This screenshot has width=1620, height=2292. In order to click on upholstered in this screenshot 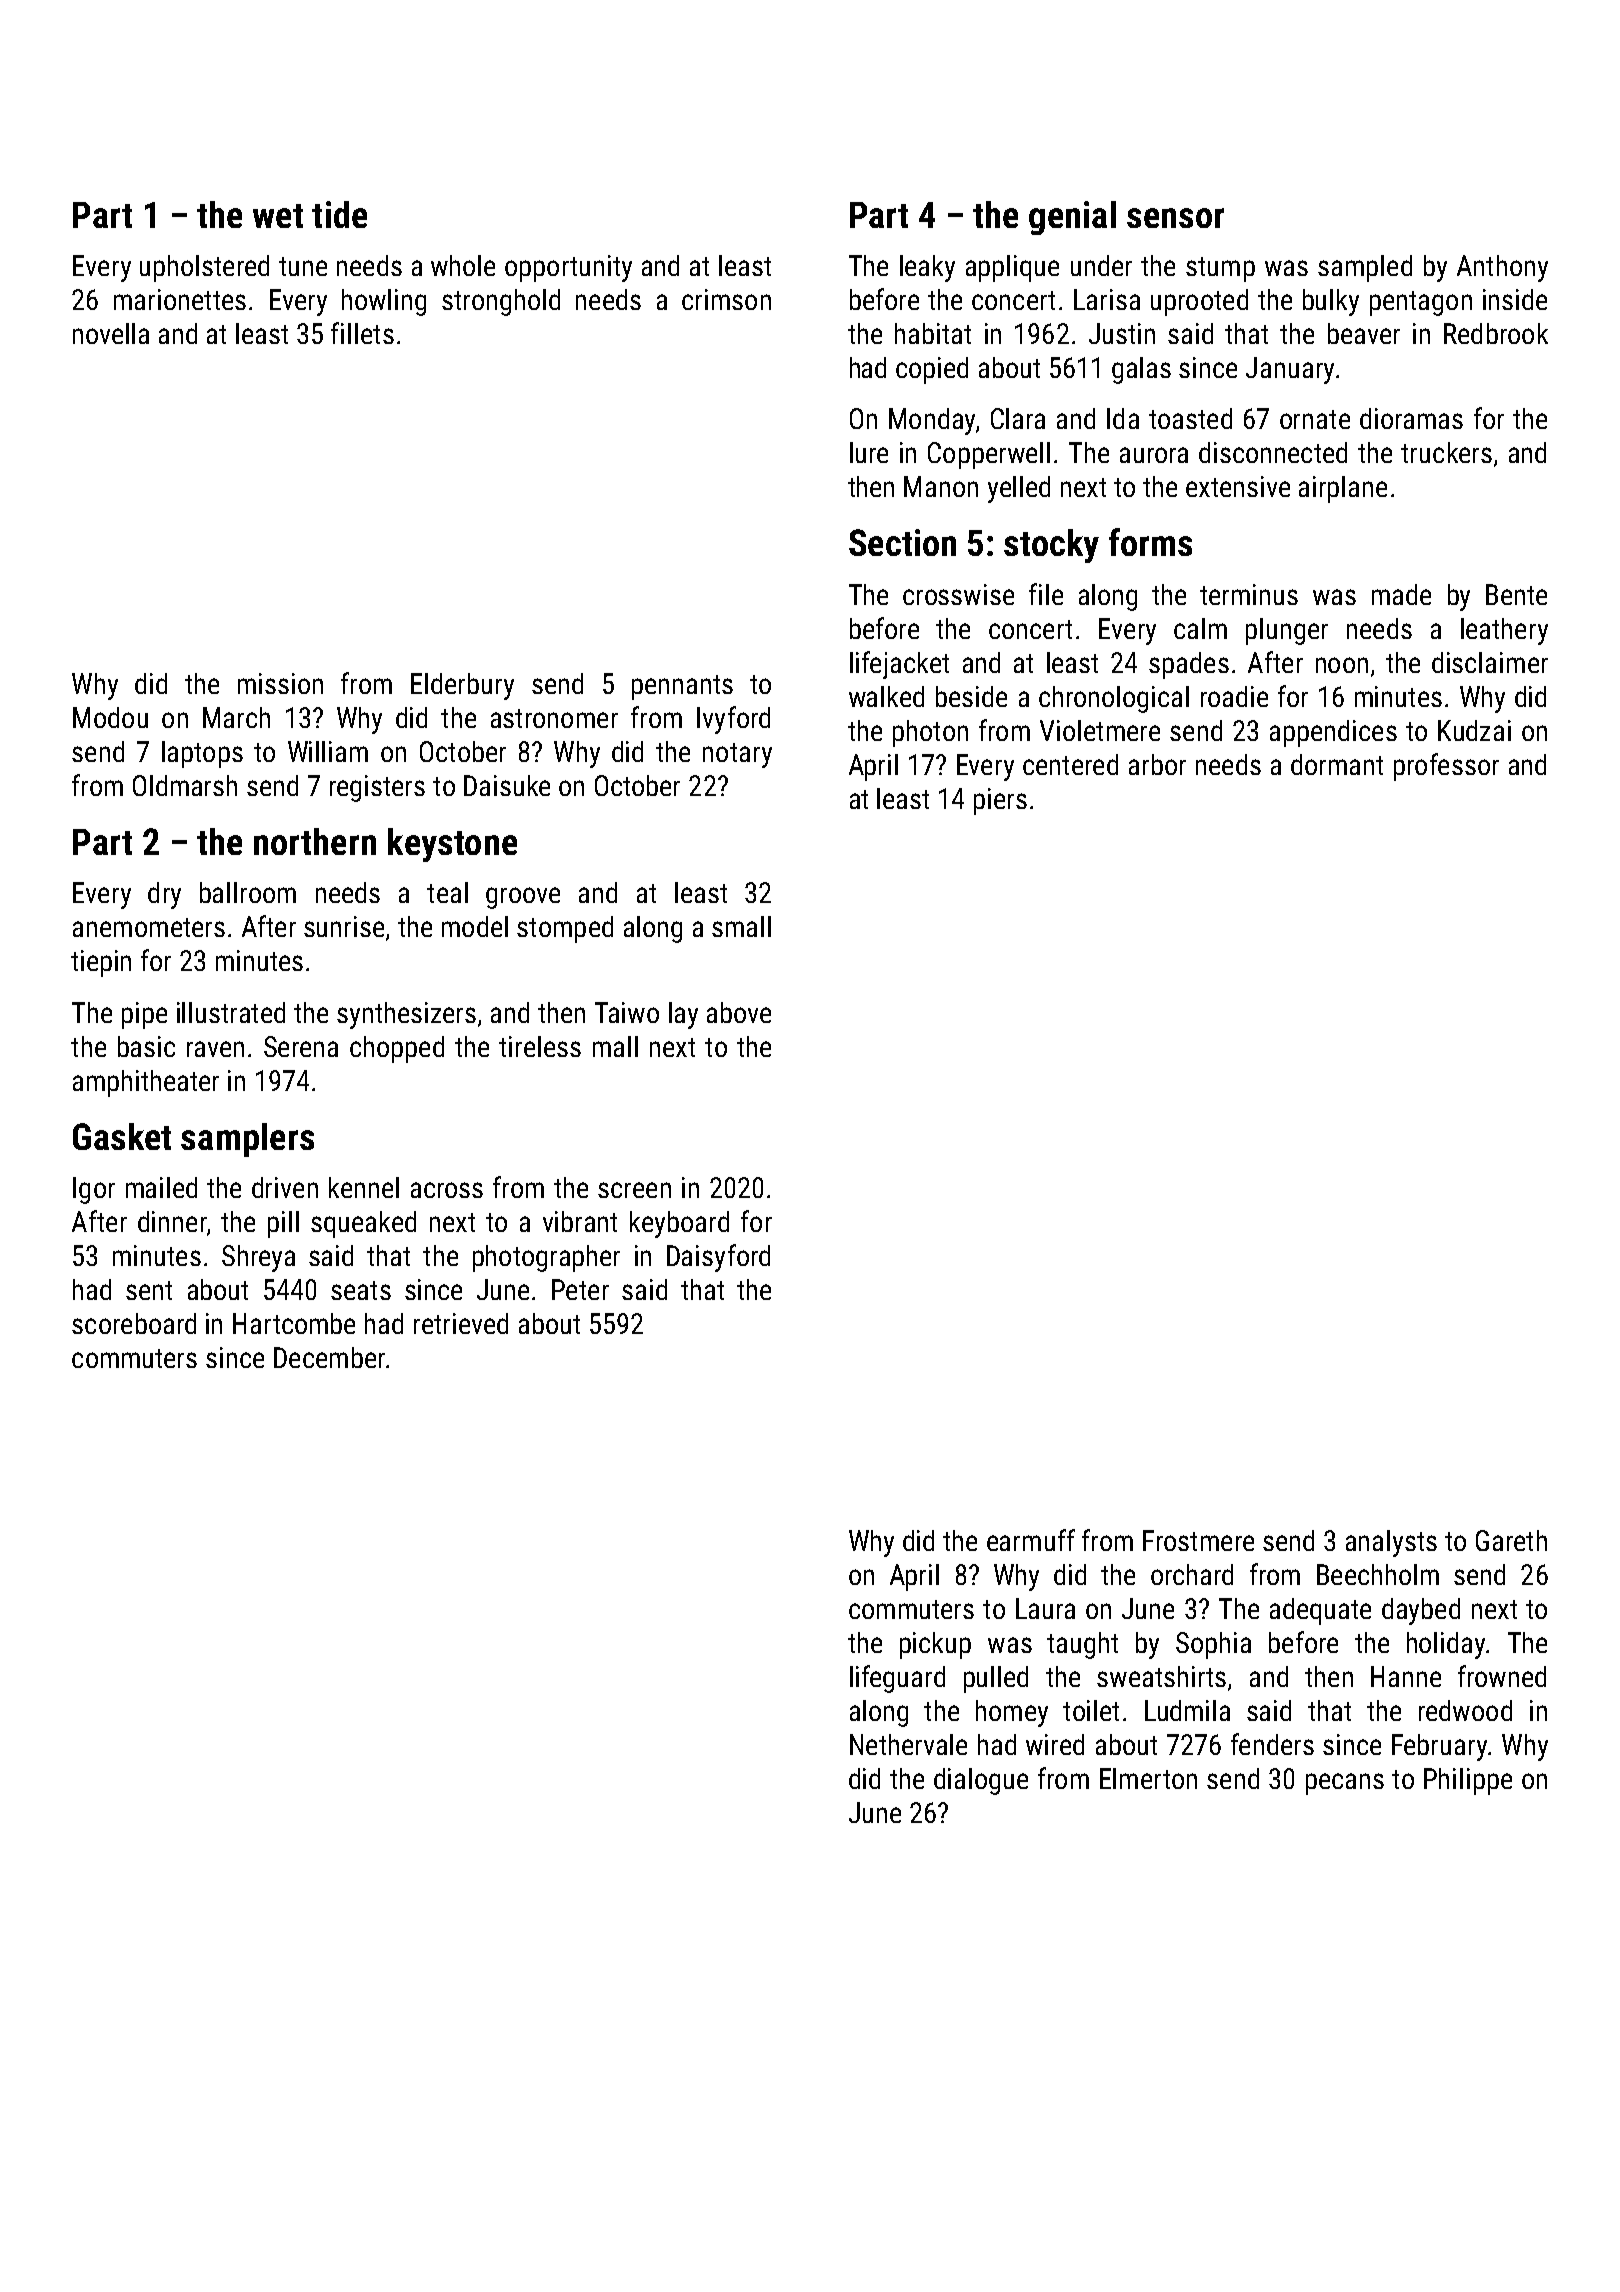, I will do `click(204, 268)`.
